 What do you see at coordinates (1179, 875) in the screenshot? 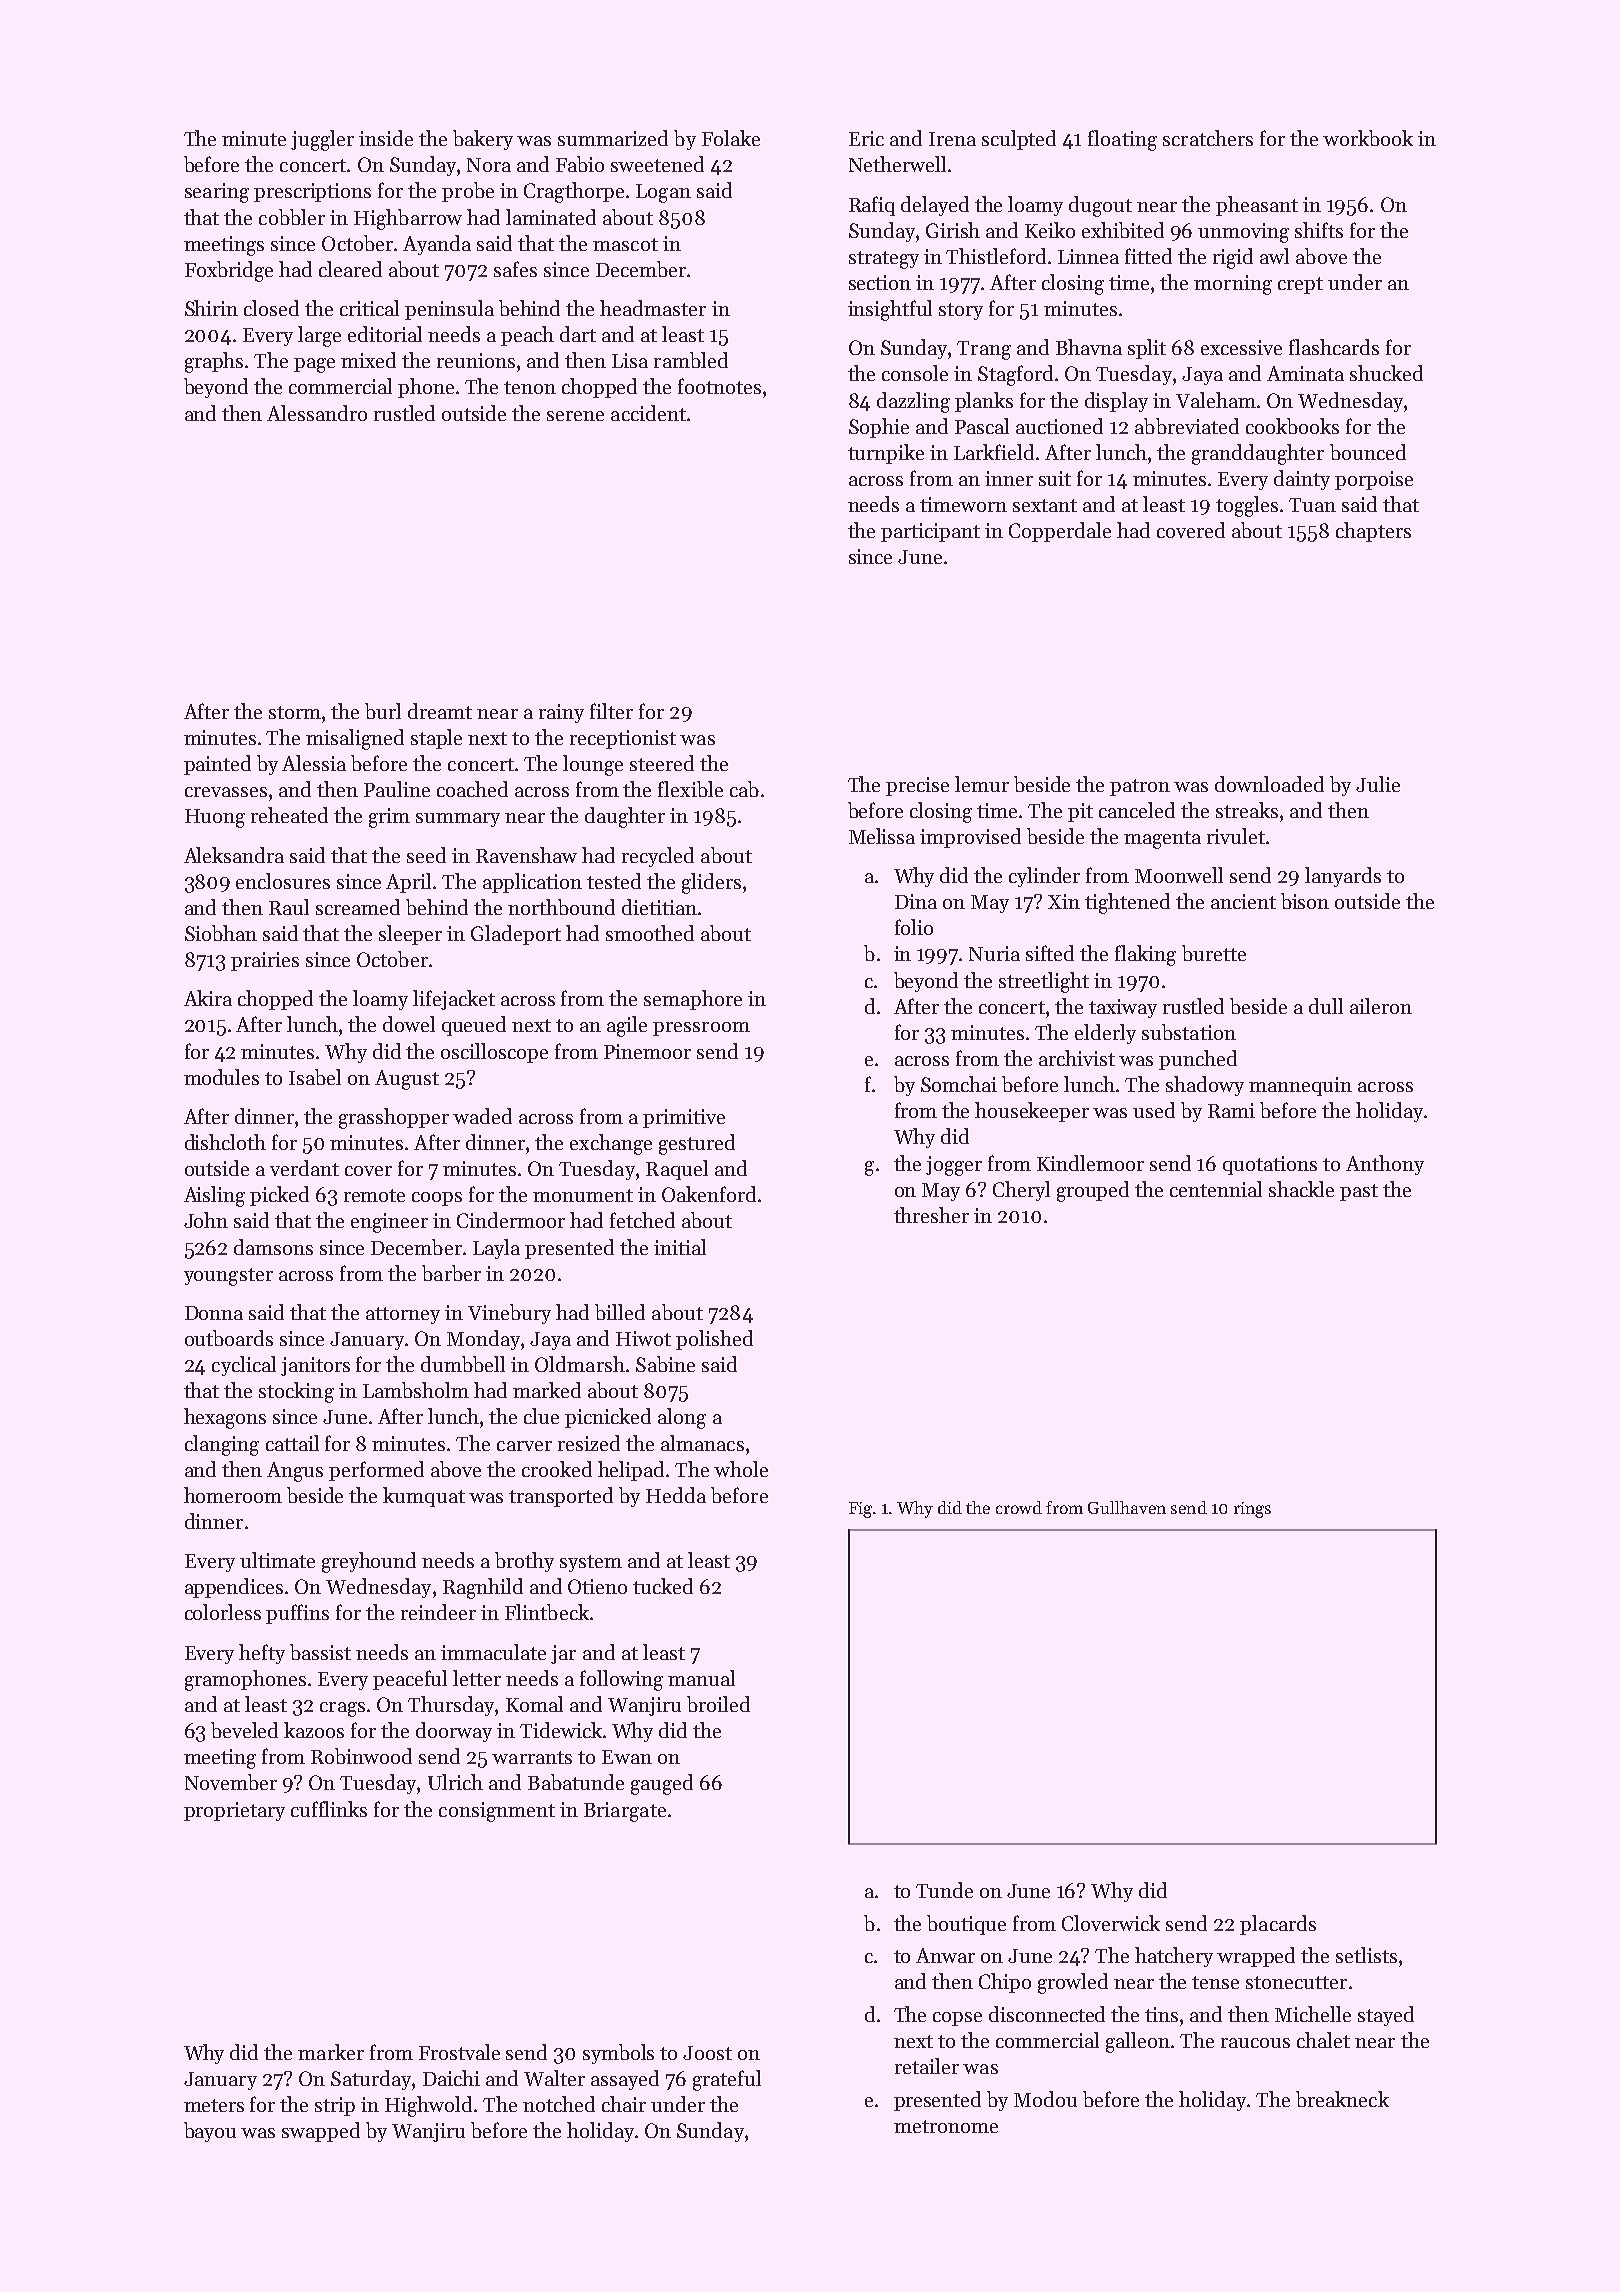
I see `Moonwell` at bounding box center [1179, 875].
